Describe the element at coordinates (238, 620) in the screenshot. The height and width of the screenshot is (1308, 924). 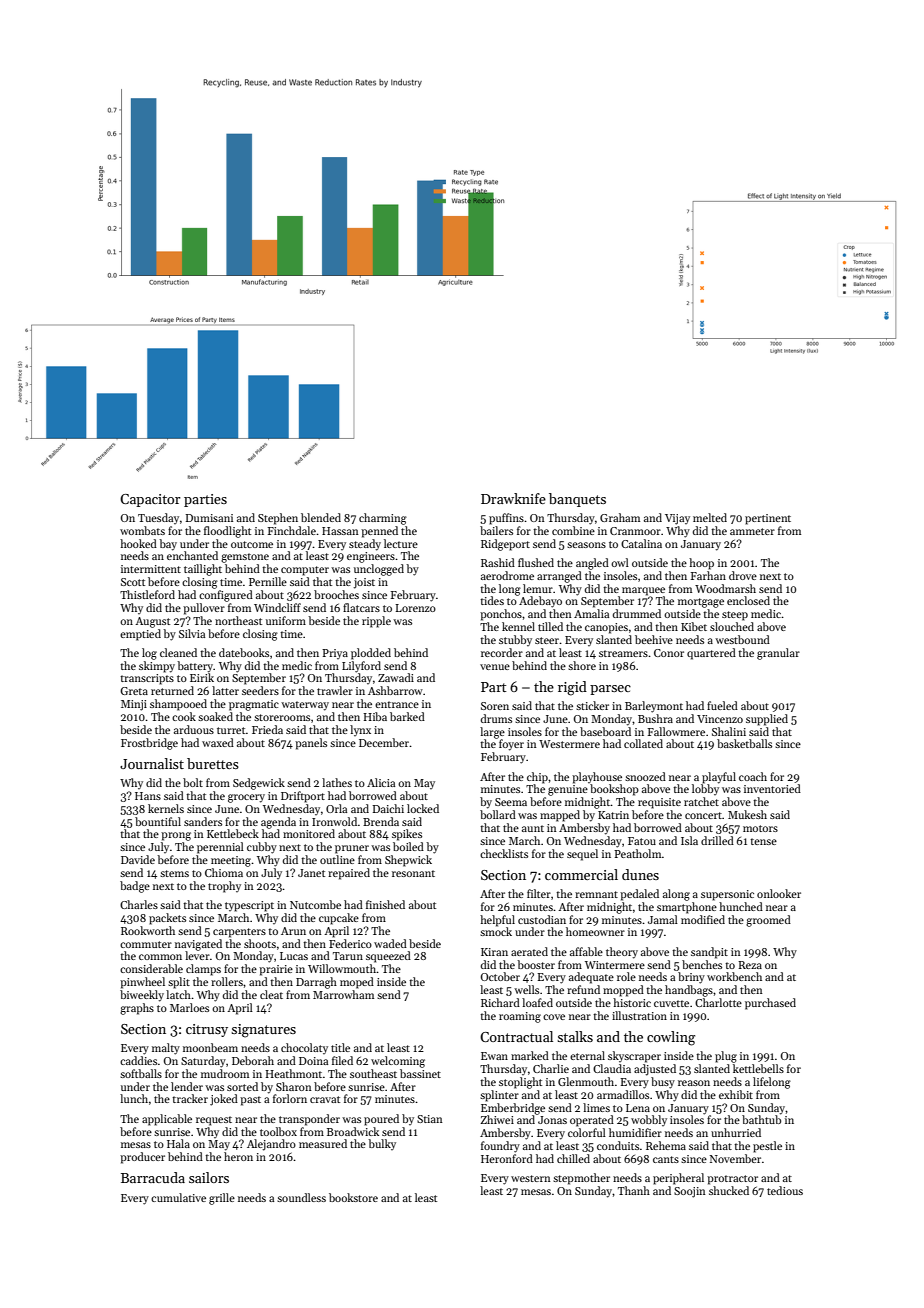
I see `northeast` at that location.
